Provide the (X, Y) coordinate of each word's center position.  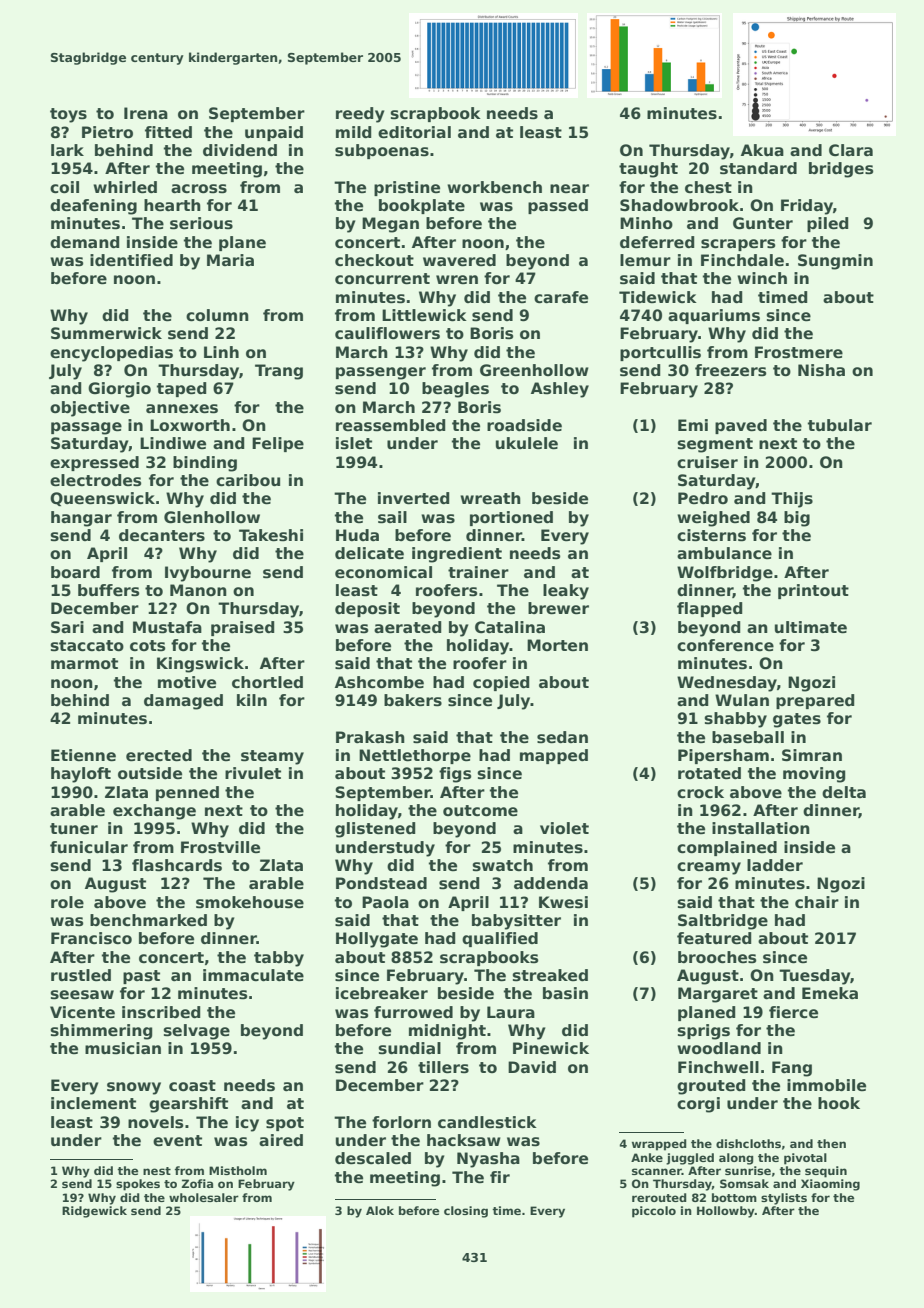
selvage (196, 1032)
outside (150, 773)
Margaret (718, 995)
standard (758, 168)
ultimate (811, 627)
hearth (172, 205)
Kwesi (563, 902)
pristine (407, 188)
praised (243, 628)
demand (85, 242)
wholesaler (204, 1197)
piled (828, 224)
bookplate (422, 206)
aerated (408, 627)
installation (761, 828)
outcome (480, 811)
